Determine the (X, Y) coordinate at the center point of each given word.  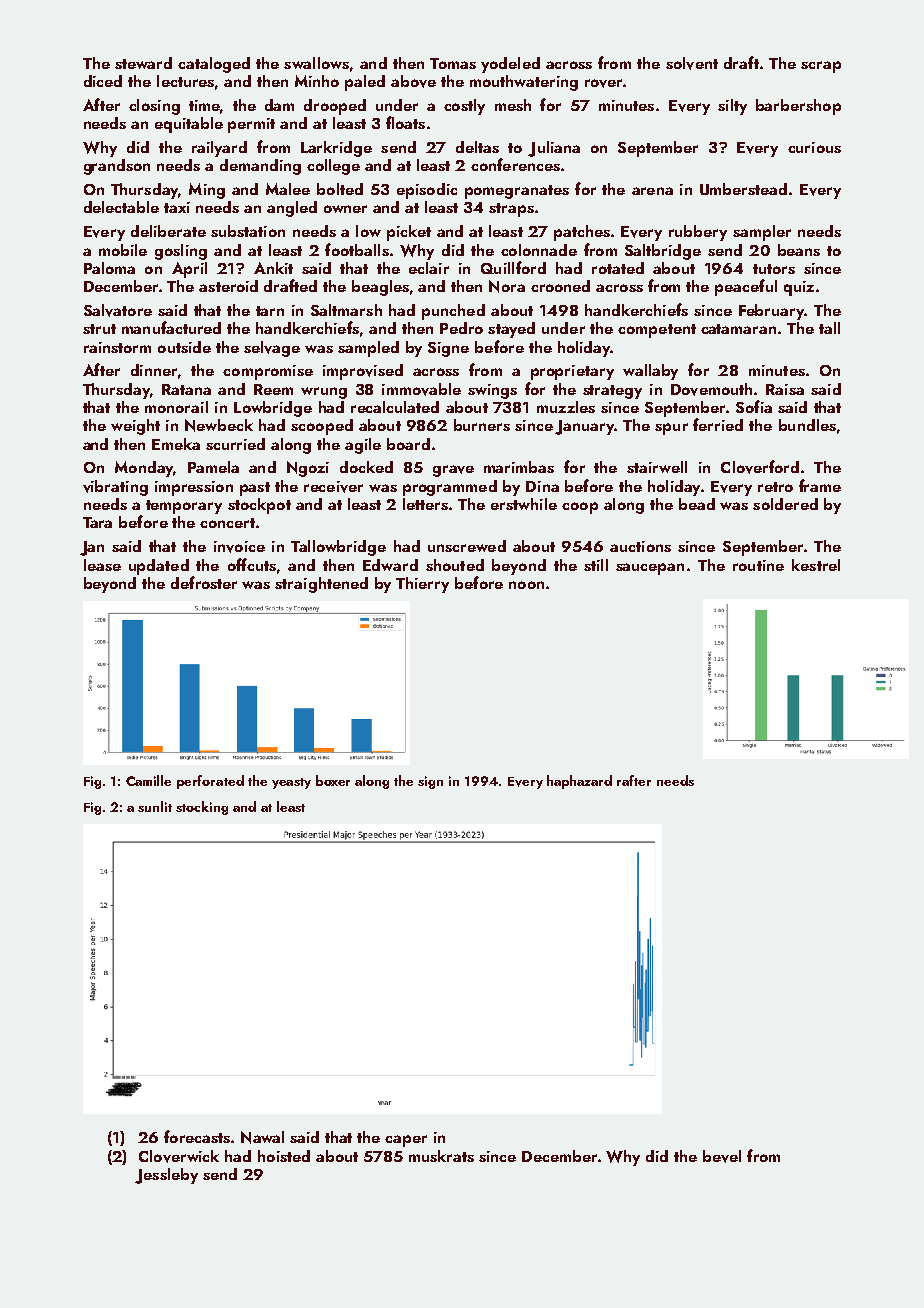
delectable (121, 207)
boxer (333, 780)
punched (453, 312)
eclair (429, 268)
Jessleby (166, 1176)
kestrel (816, 565)
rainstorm (117, 347)
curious (814, 147)
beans (799, 250)
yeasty (291, 783)
